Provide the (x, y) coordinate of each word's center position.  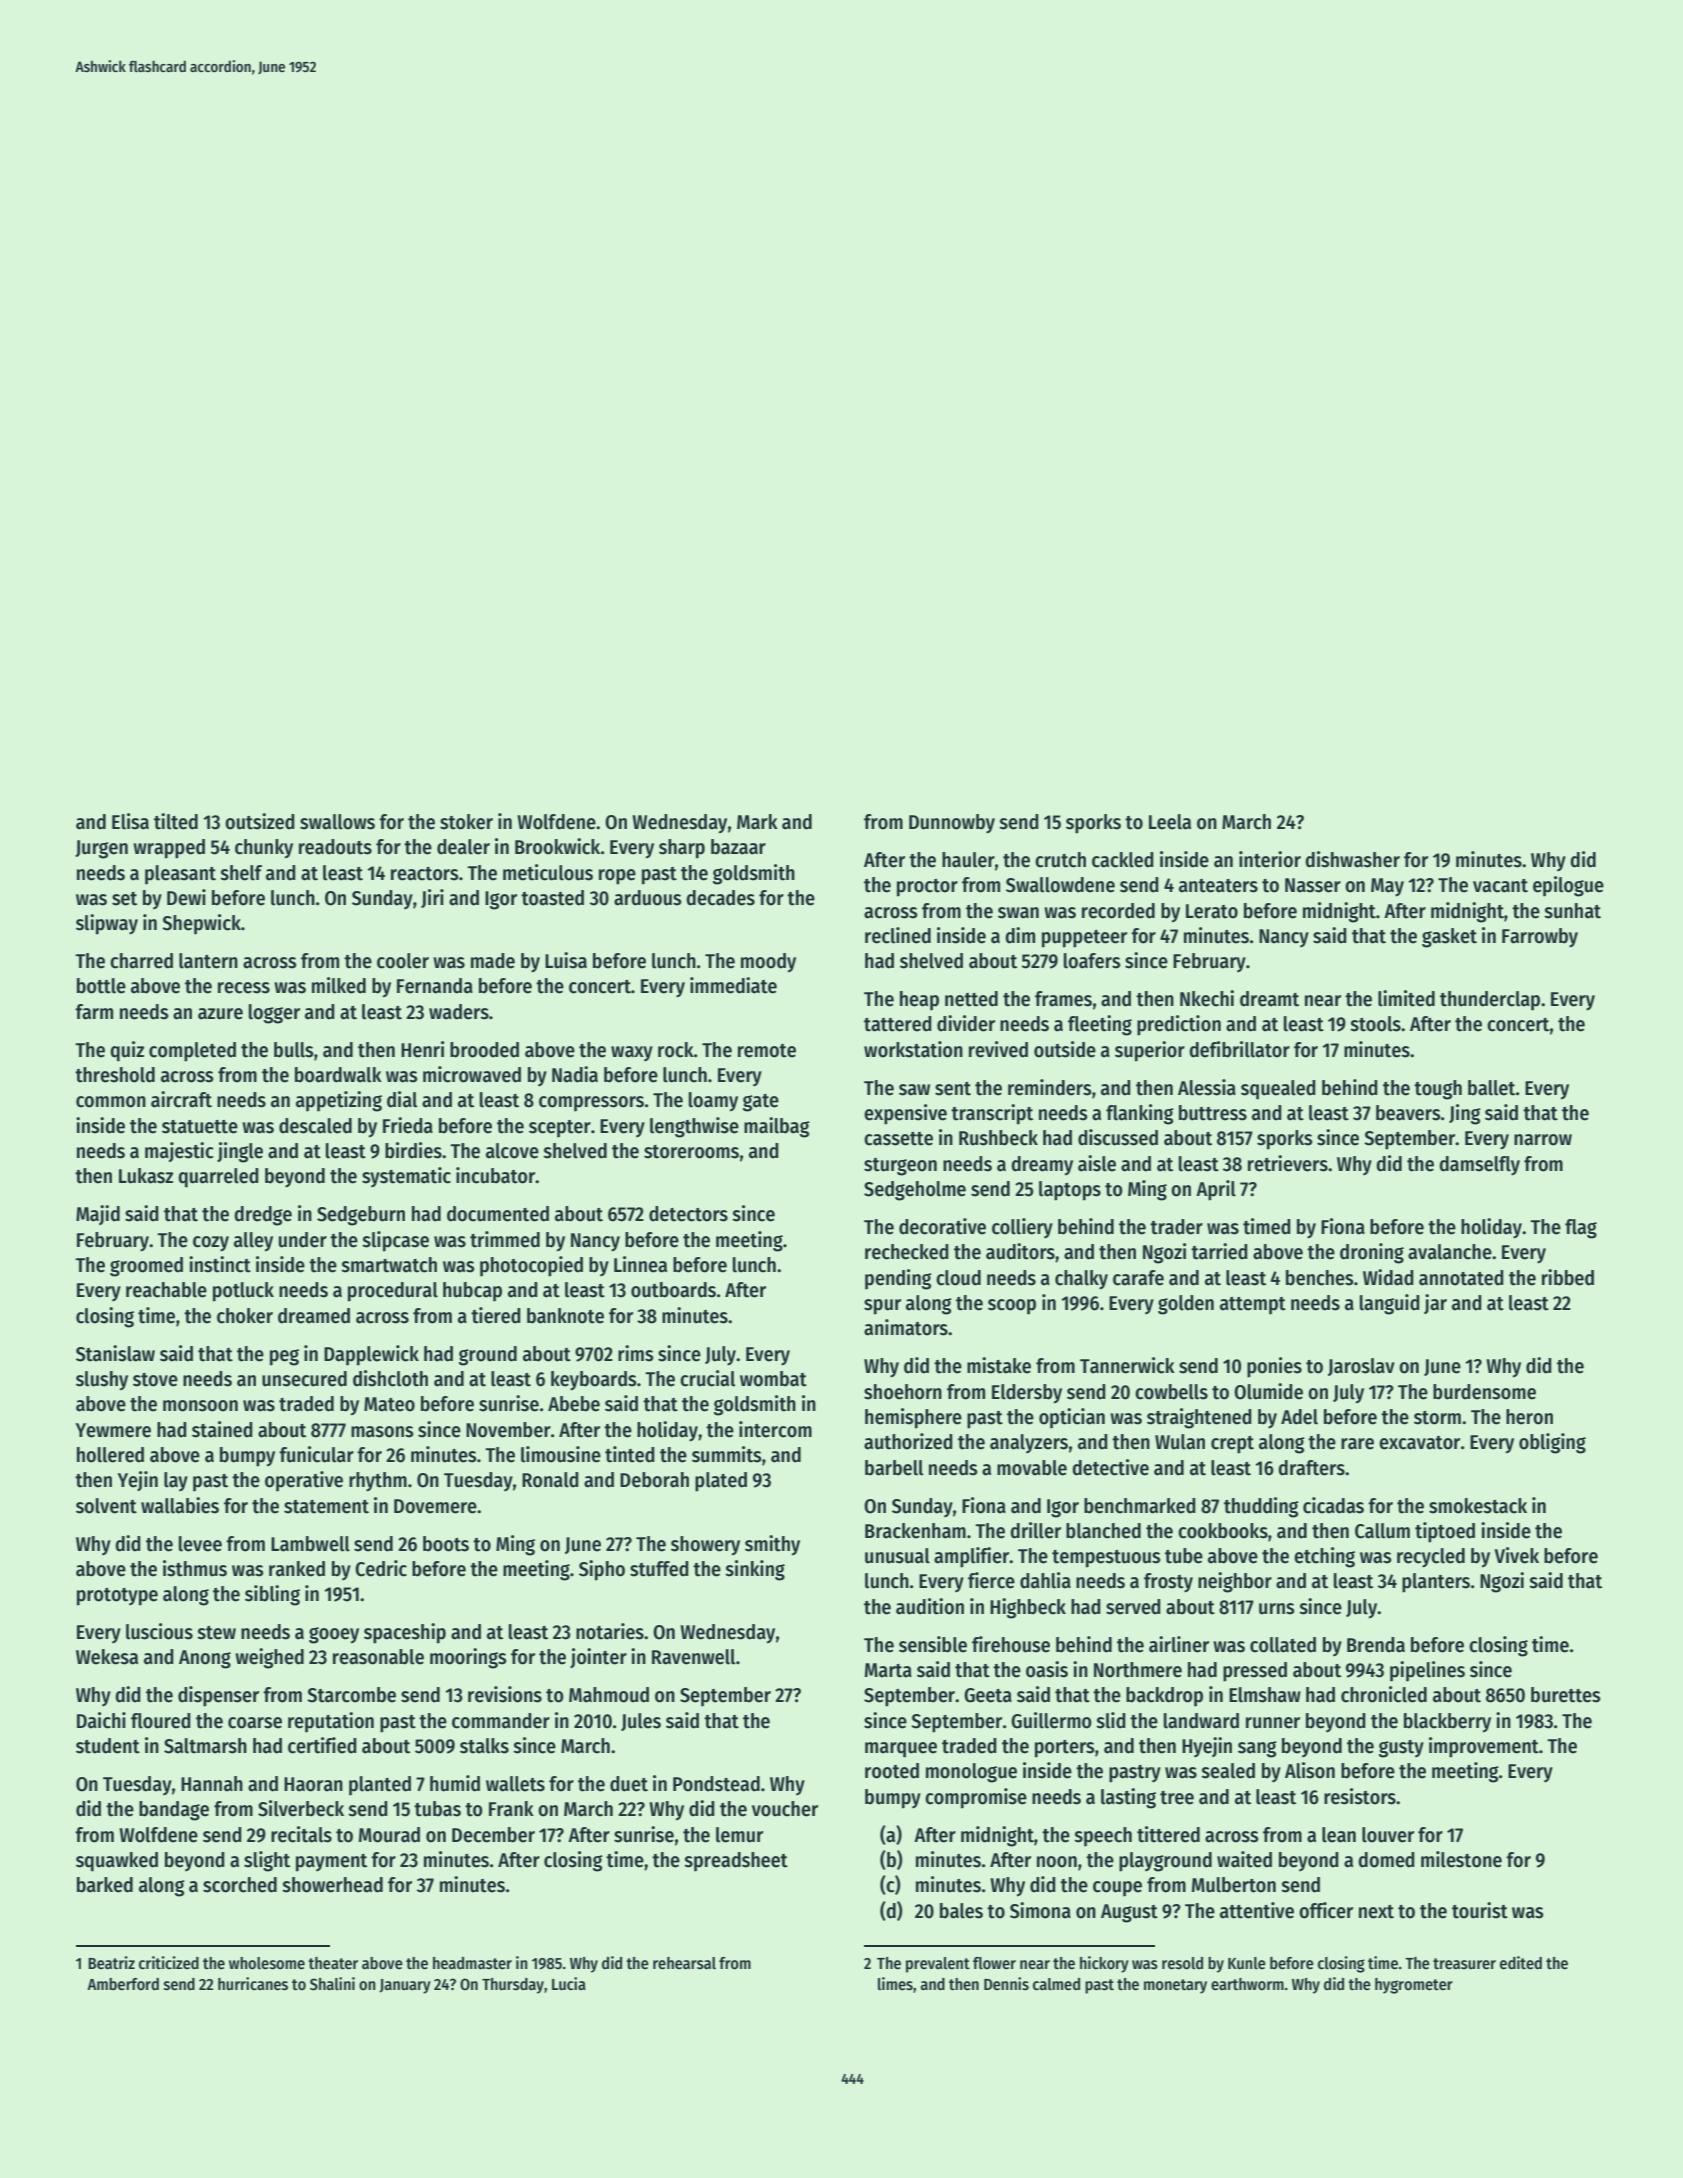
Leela (1170, 822)
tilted (176, 821)
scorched (240, 1885)
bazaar (738, 847)
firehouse (1011, 1644)
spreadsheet (736, 1862)
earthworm (1247, 1984)
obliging (1552, 1443)
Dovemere (435, 1506)
